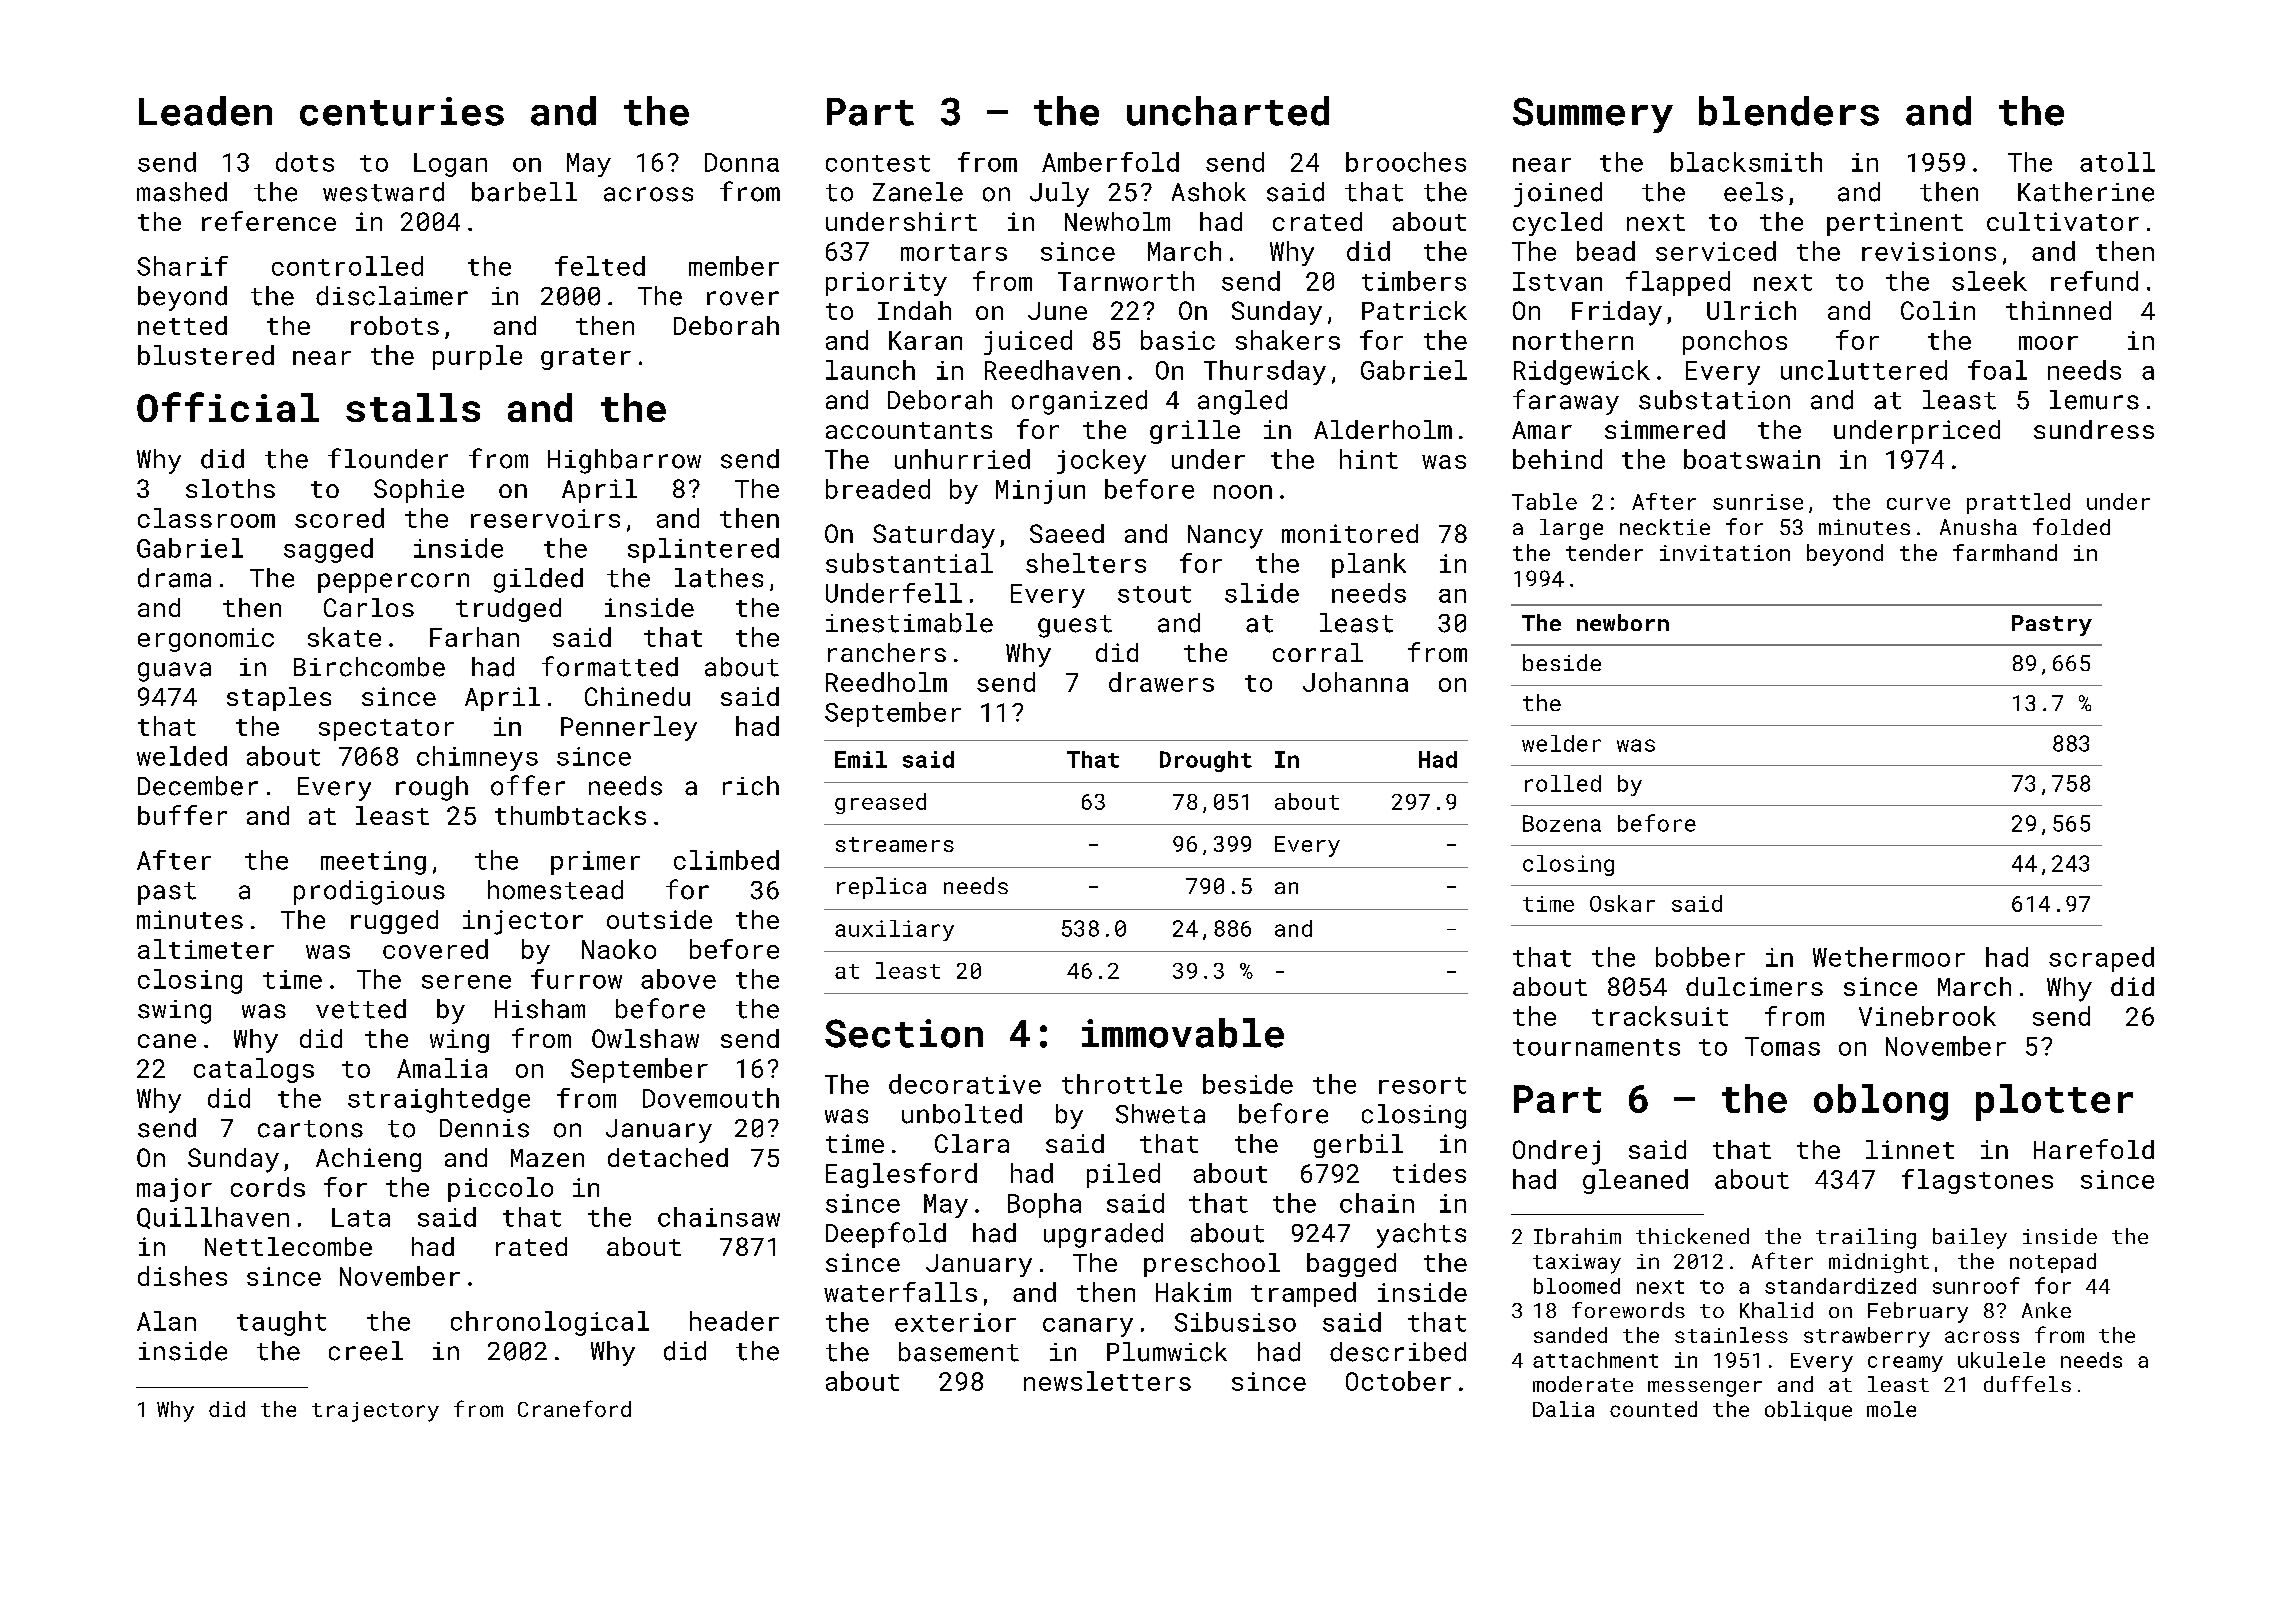 Image resolution: width=2292 pixels, height=1620 pixels. Describe the element at coordinates (1593, 115) in the document. I see `Summery` at that location.
